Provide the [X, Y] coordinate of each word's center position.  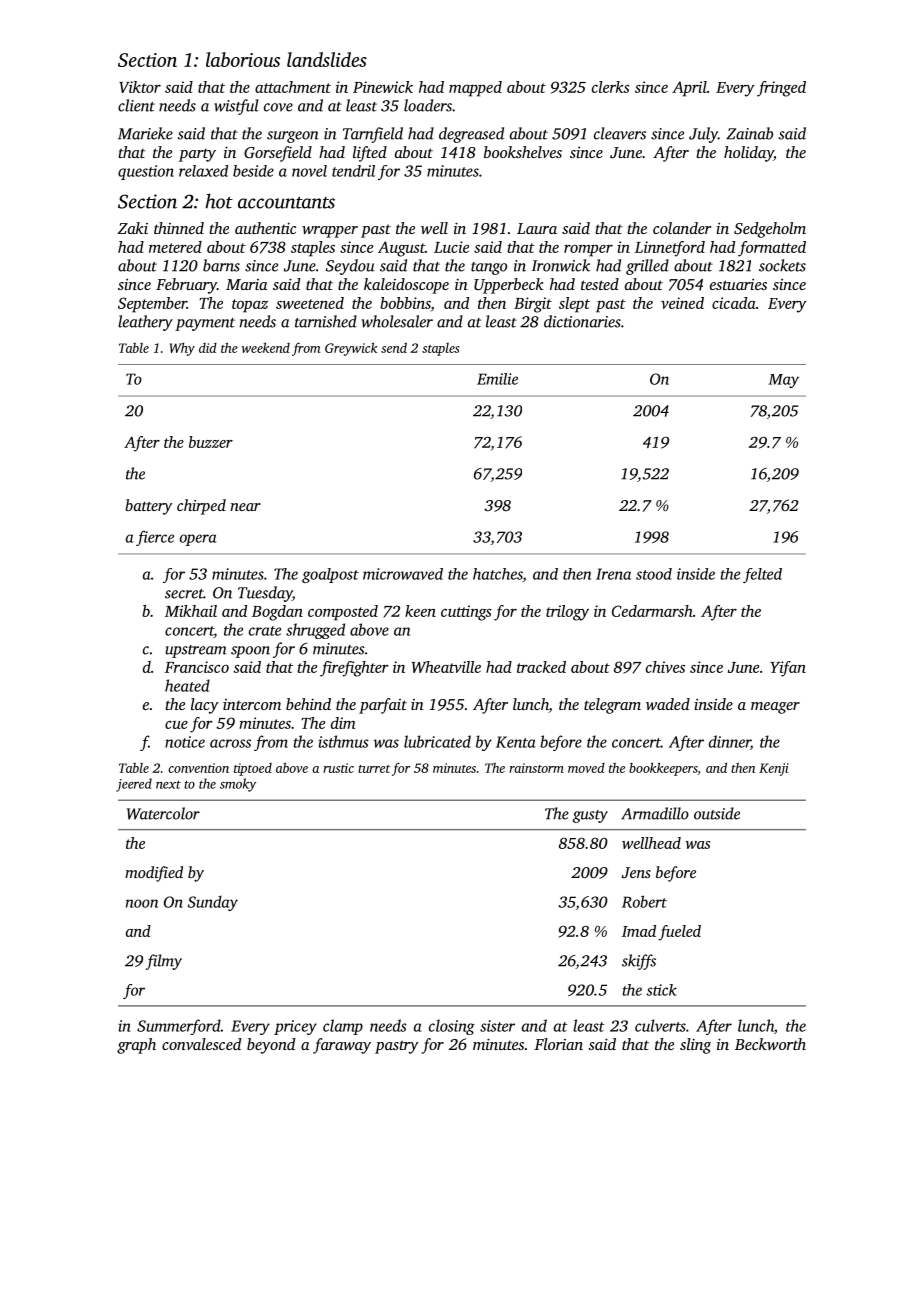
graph [136, 1046]
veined [682, 303]
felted [762, 575]
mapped [475, 89]
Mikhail [191, 611]
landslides [327, 59]
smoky [238, 785]
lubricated [437, 741]
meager [775, 708]
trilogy [567, 613]
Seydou [350, 267]
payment [205, 324]
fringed [781, 89]
